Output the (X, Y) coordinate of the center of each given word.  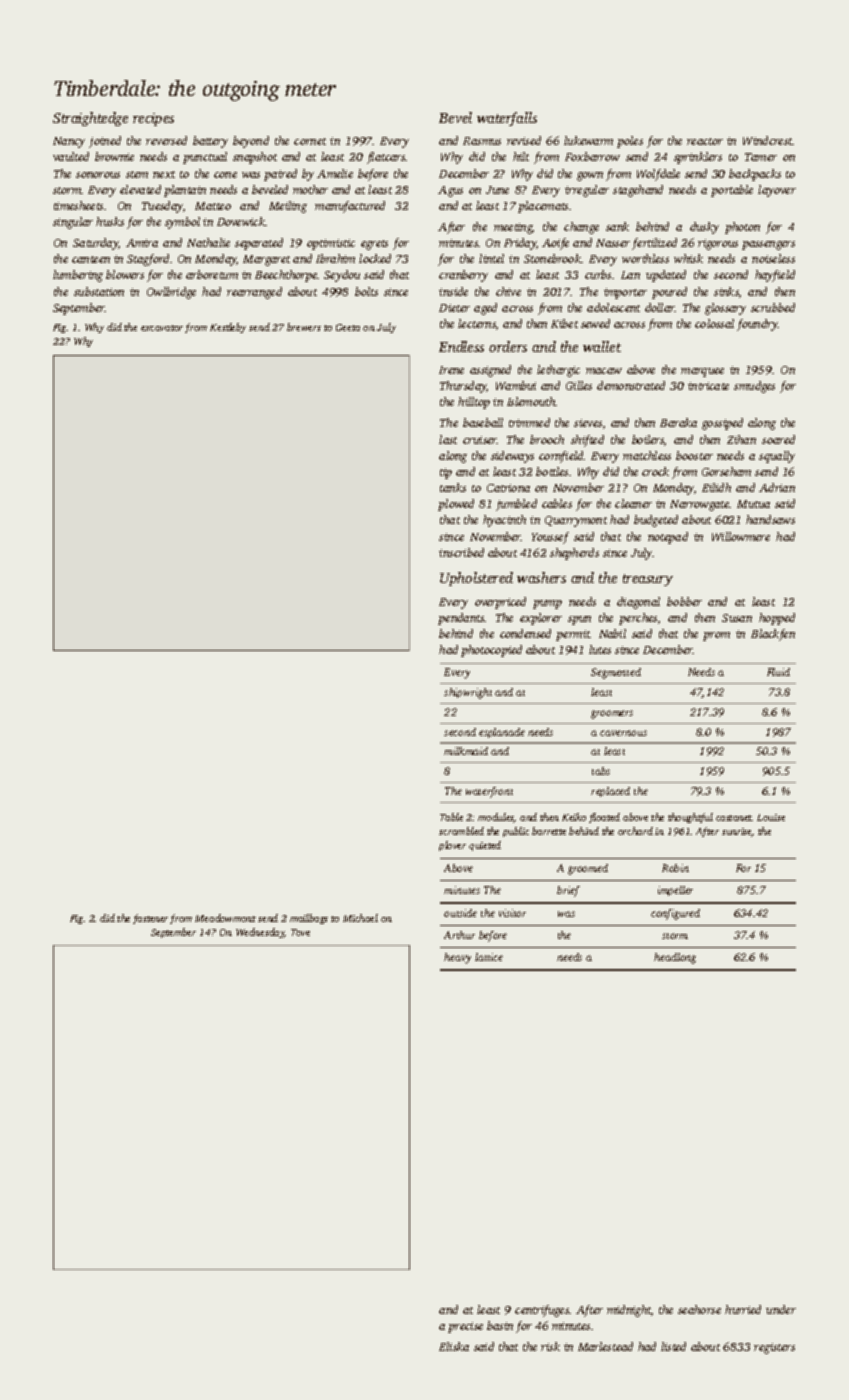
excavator (162, 328)
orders (508, 346)
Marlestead (605, 1346)
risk (550, 1346)
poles (630, 142)
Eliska (454, 1346)
